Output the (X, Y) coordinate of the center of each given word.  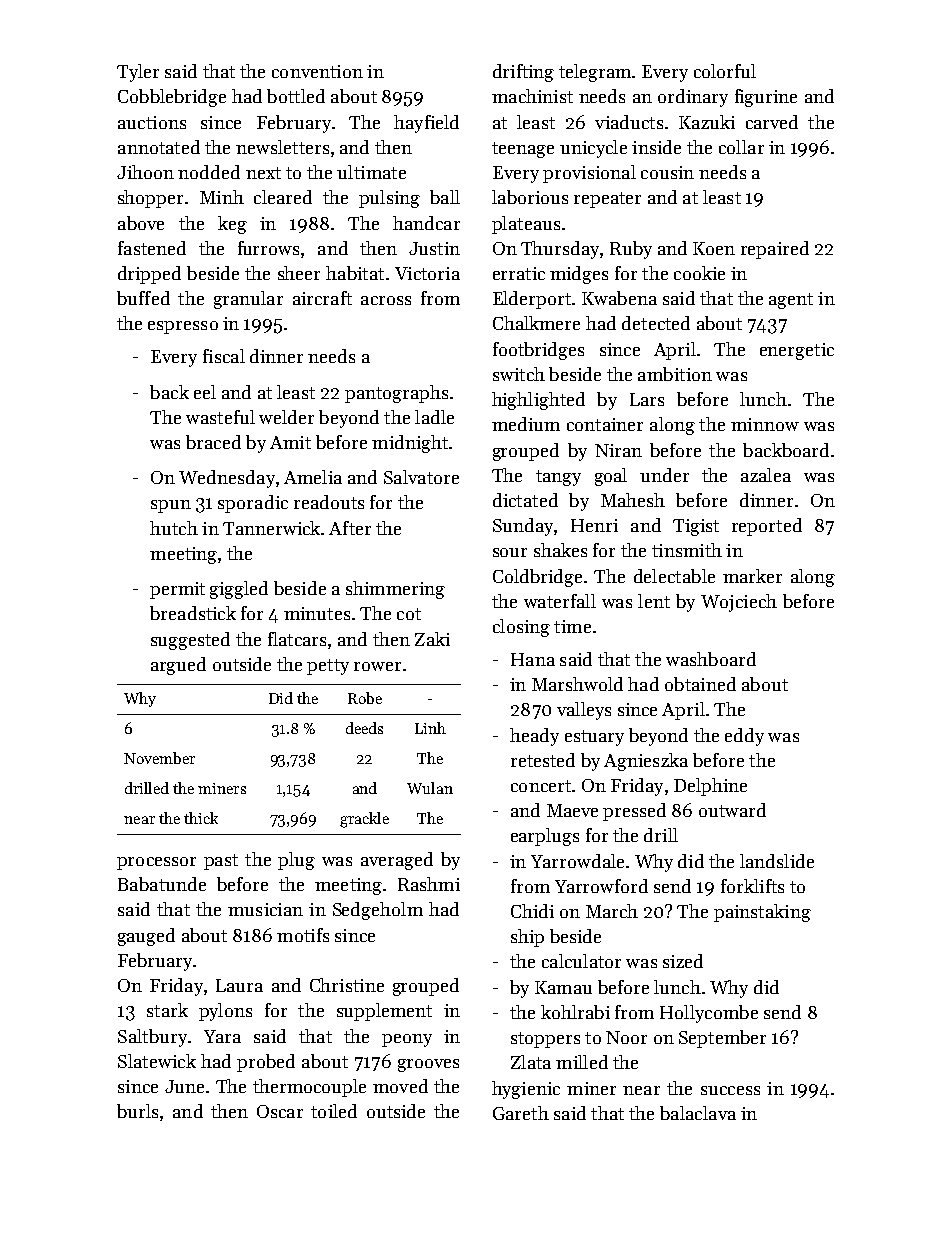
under (664, 475)
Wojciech (739, 603)
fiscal (224, 356)
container (605, 424)
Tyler (138, 73)
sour (510, 552)
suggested (190, 641)
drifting (523, 73)
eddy (744, 737)
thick (201, 818)
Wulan (430, 788)
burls (137, 1111)
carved (772, 122)
